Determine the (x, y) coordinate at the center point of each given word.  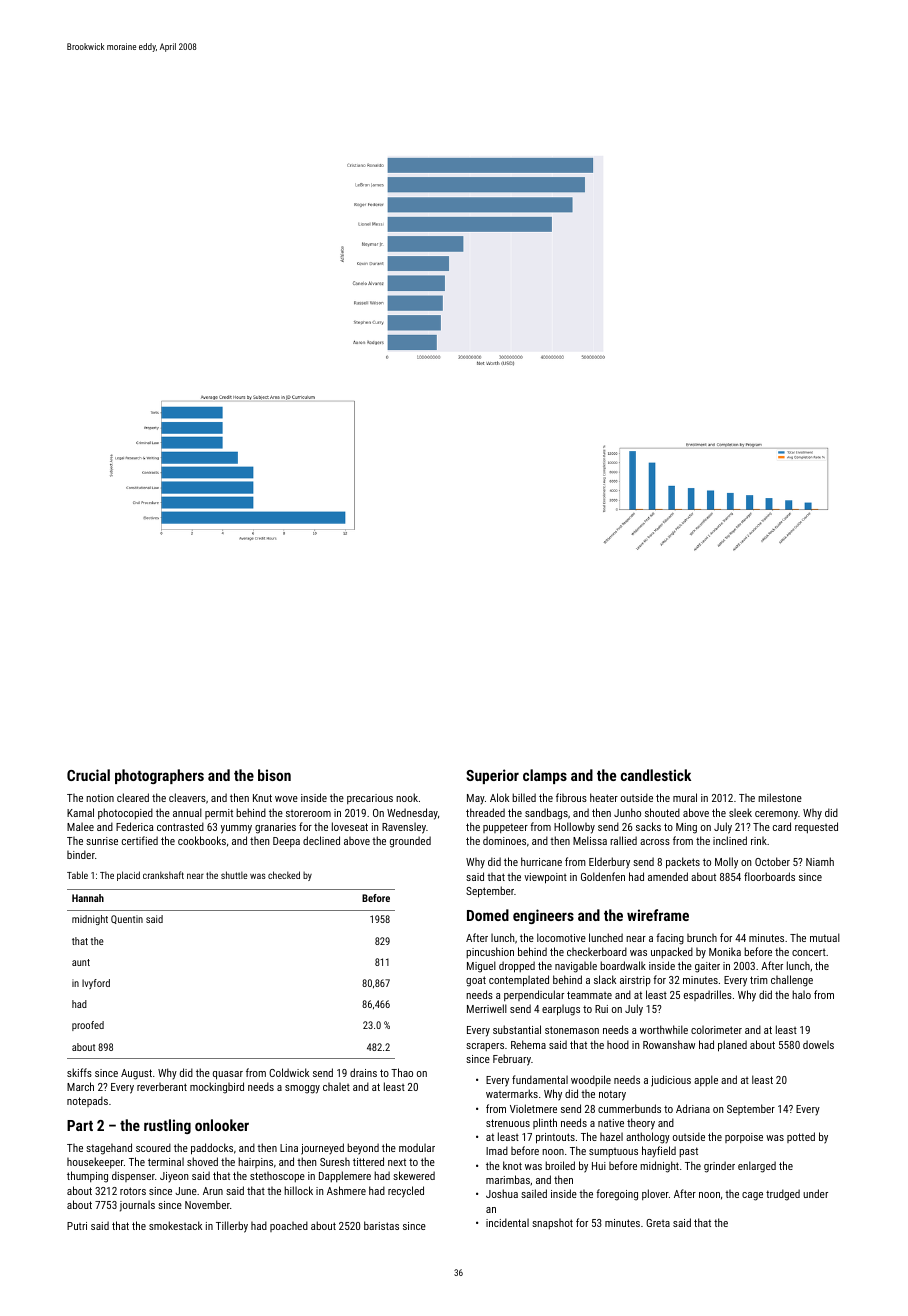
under (815, 1193)
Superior (492, 776)
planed (732, 1046)
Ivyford (96, 984)
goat (476, 981)
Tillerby (232, 1227)
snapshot (552, 1223)
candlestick (656, 775)
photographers (159, 776)
